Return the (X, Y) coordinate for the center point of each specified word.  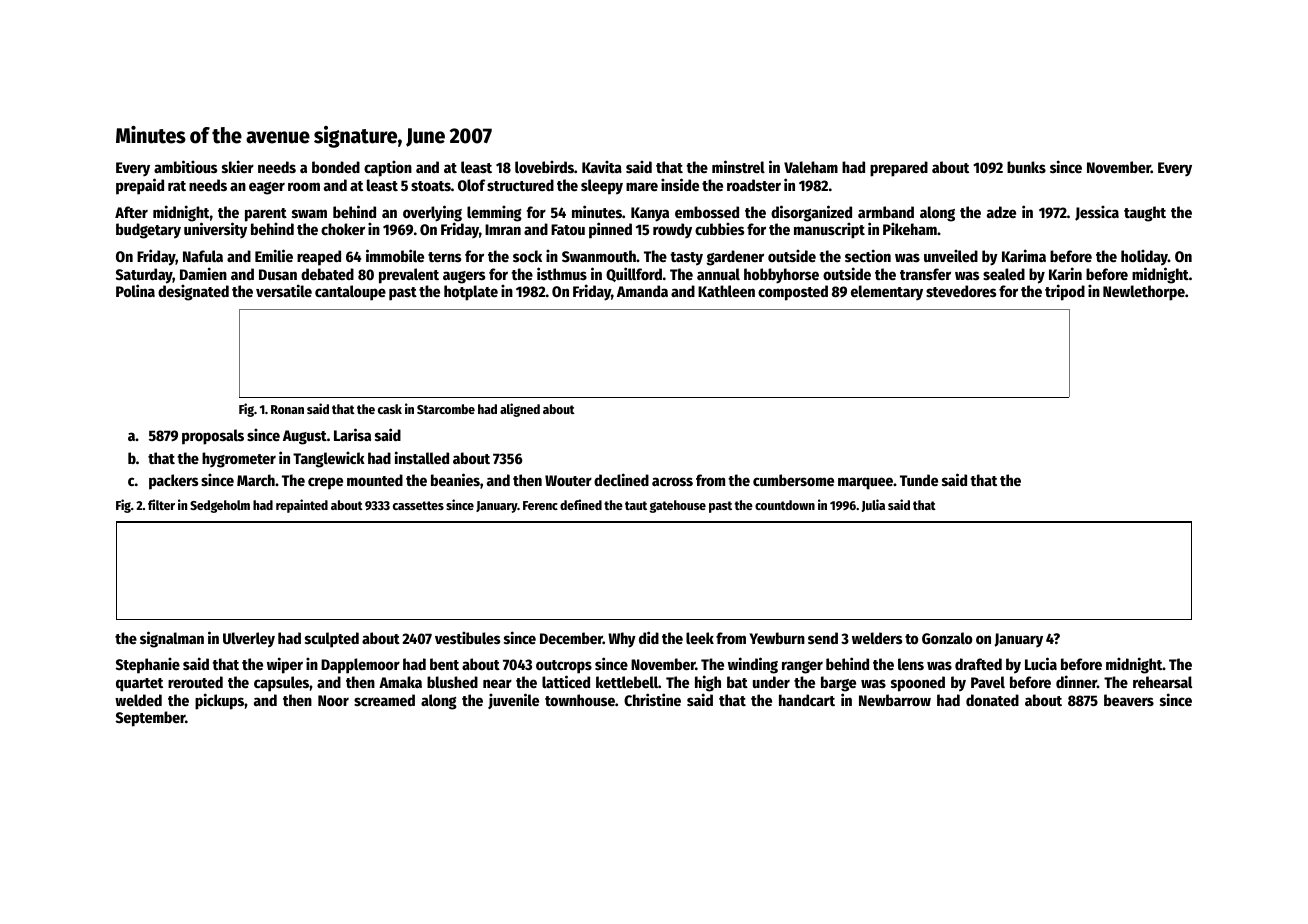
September (150, 719)
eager (267, 188)
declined (621, 479)
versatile (284, 290)
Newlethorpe (1144, 293)
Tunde (919, 480)
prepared (899, 169)
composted (793, 293)
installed (422, 457)
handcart (807, 700)
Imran (503, 229)
